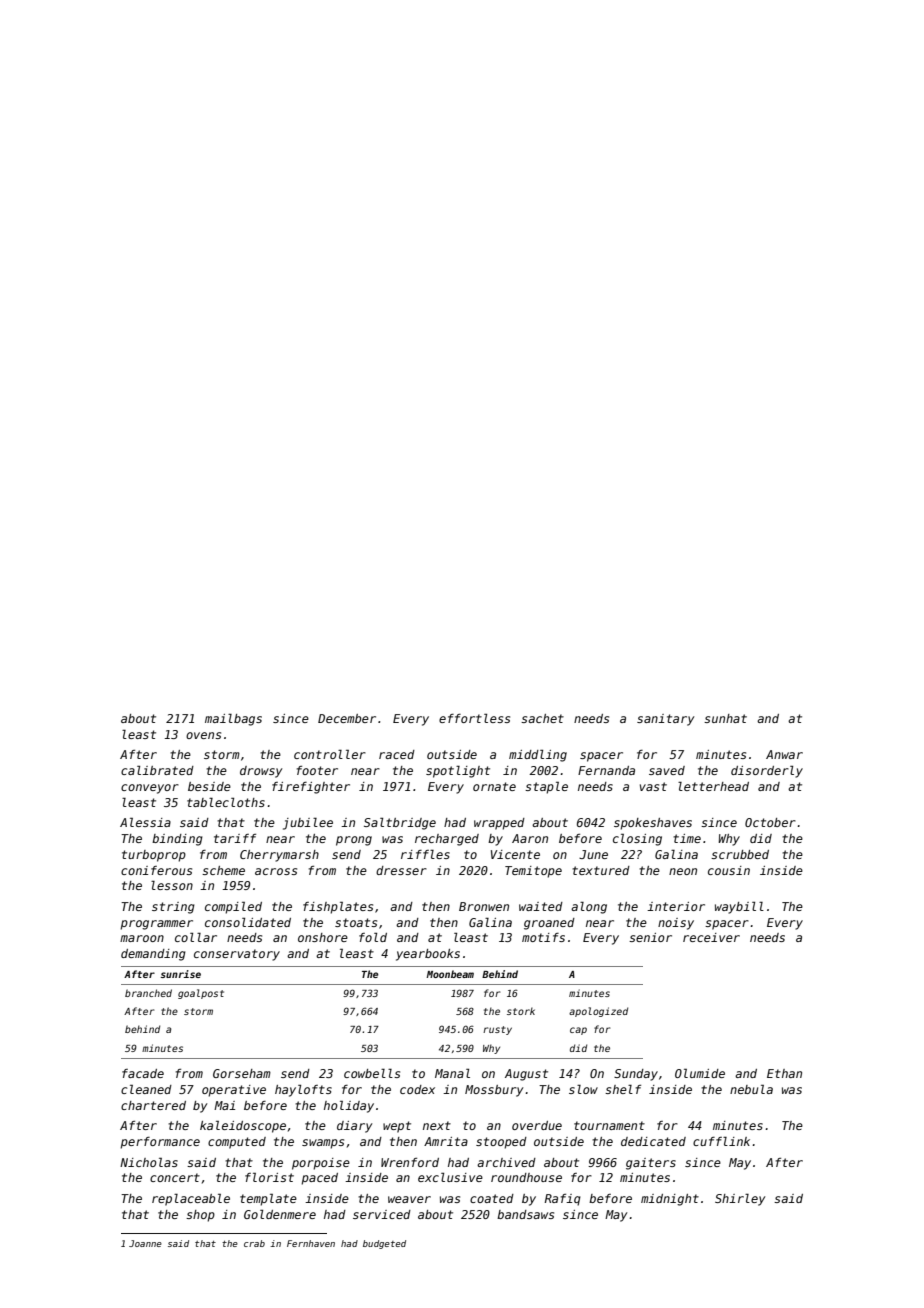  What do you see at coordinates (721, 1141) in the document?
I see `cufflink` at bounding box center [721, 1141].
